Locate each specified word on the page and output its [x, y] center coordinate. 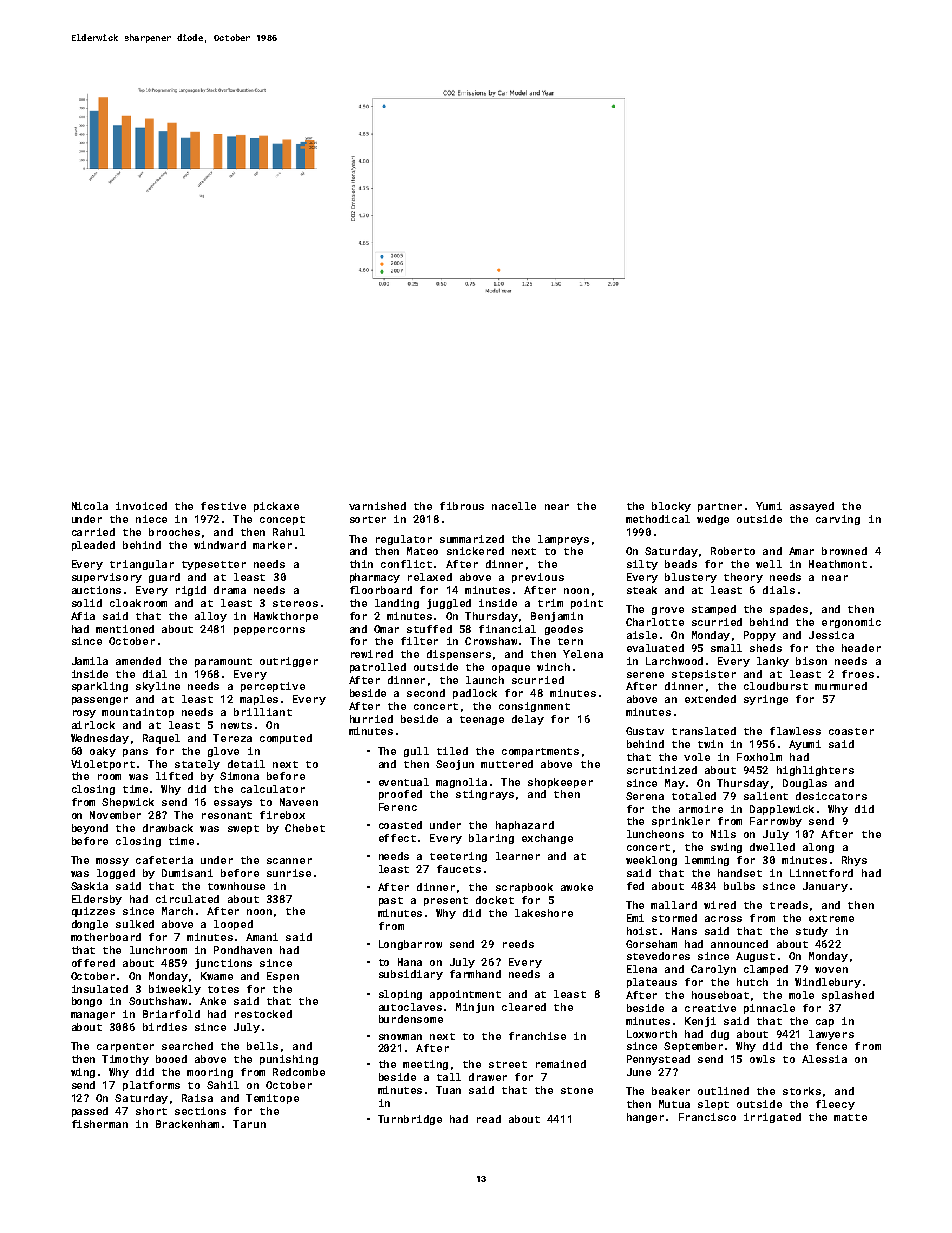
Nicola [90, 506]
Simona [239, 776]
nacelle [514, 506]
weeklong [651, 861]
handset [740, 873]
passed [90, 1112]
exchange [547, 839]
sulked [135, 924]
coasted [400, 825]
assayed [812, 507]
